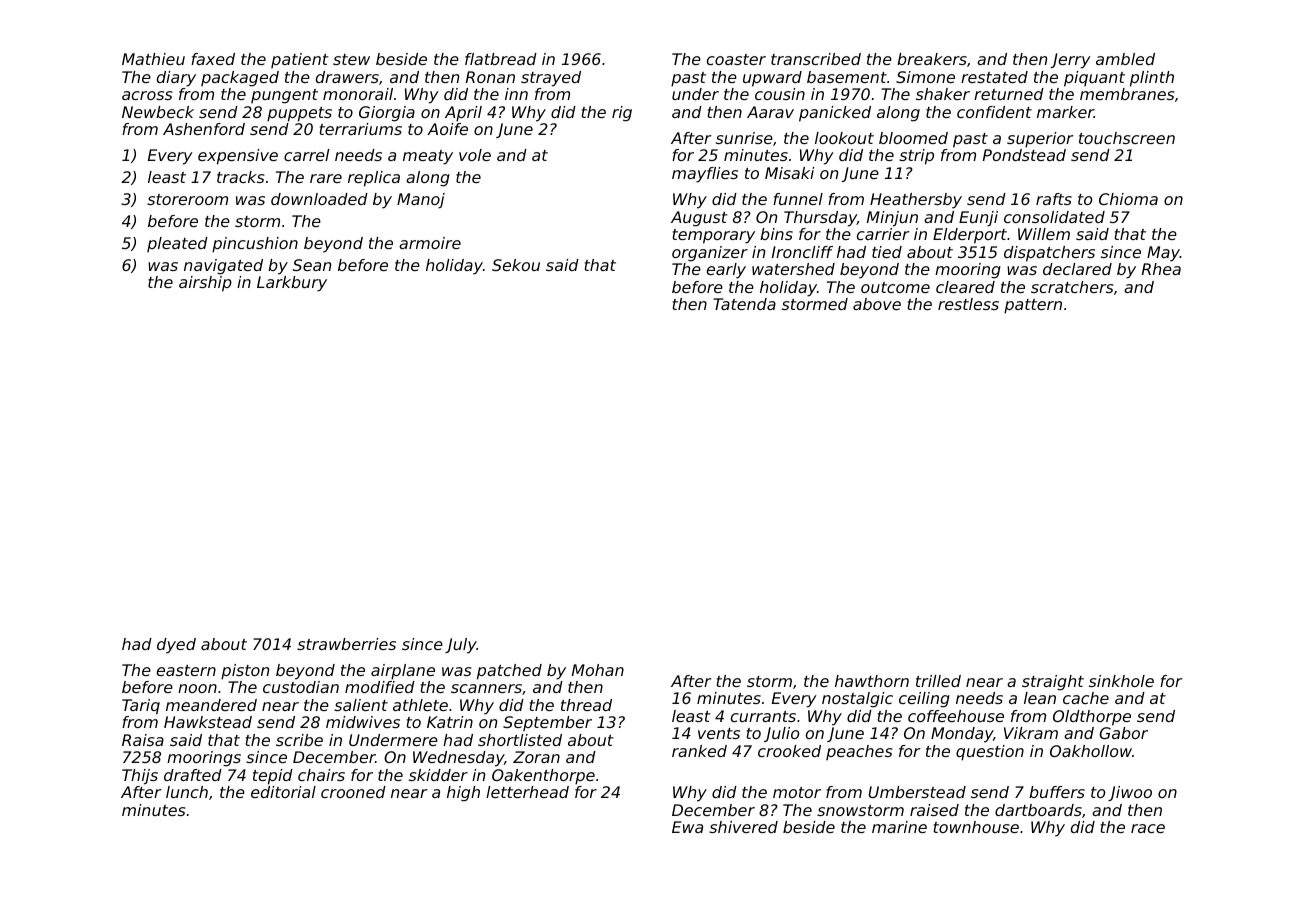 The height and width of the screenshot is (924, 1308). Describe the element at coordinates (872, 681) in the screenshot. I see `hawthorn` at that location.
